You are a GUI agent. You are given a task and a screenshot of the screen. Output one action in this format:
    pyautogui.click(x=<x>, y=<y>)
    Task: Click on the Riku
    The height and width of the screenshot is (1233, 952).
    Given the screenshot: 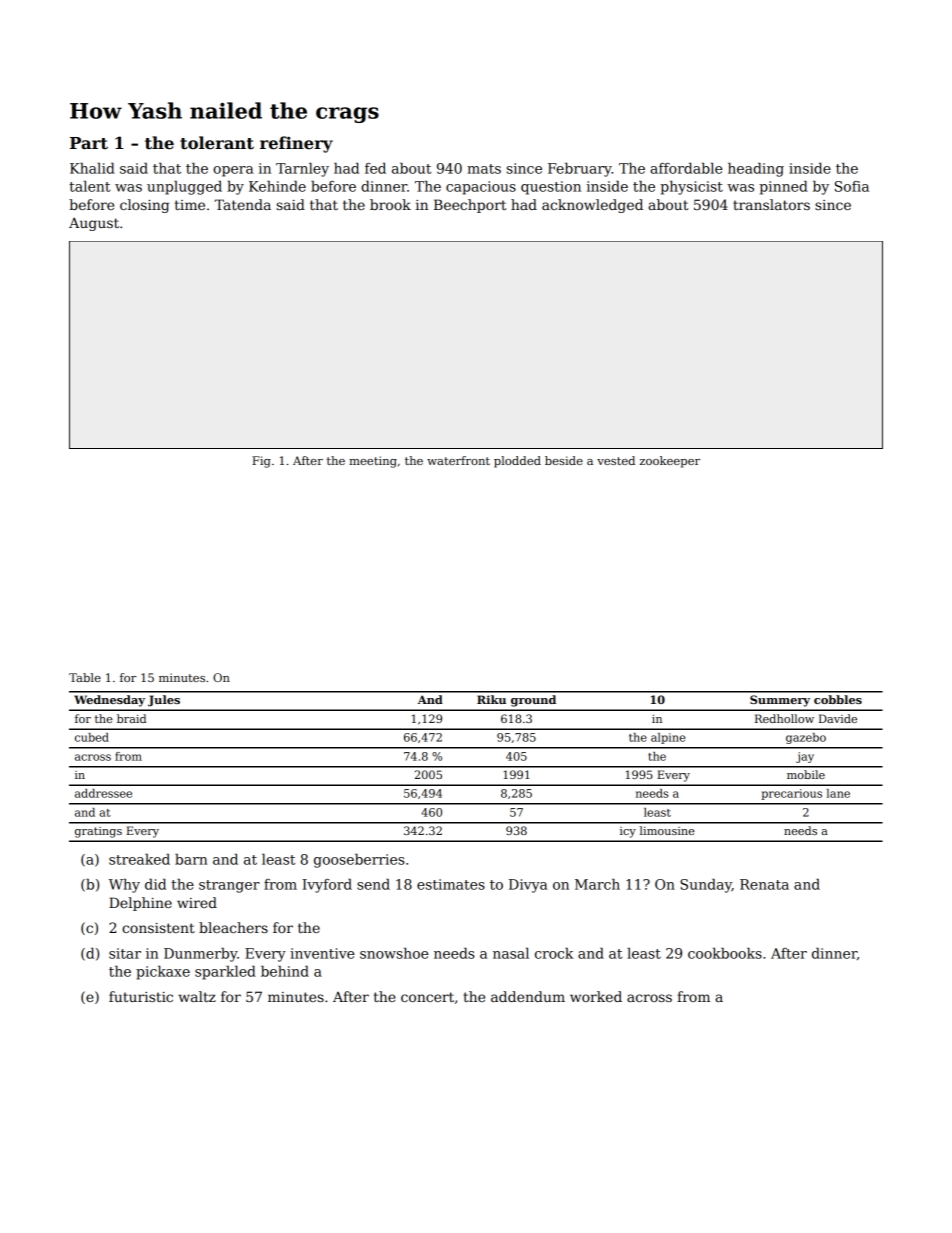 What is the action you would take?
    pyautogui.click(x=491, y=699)
